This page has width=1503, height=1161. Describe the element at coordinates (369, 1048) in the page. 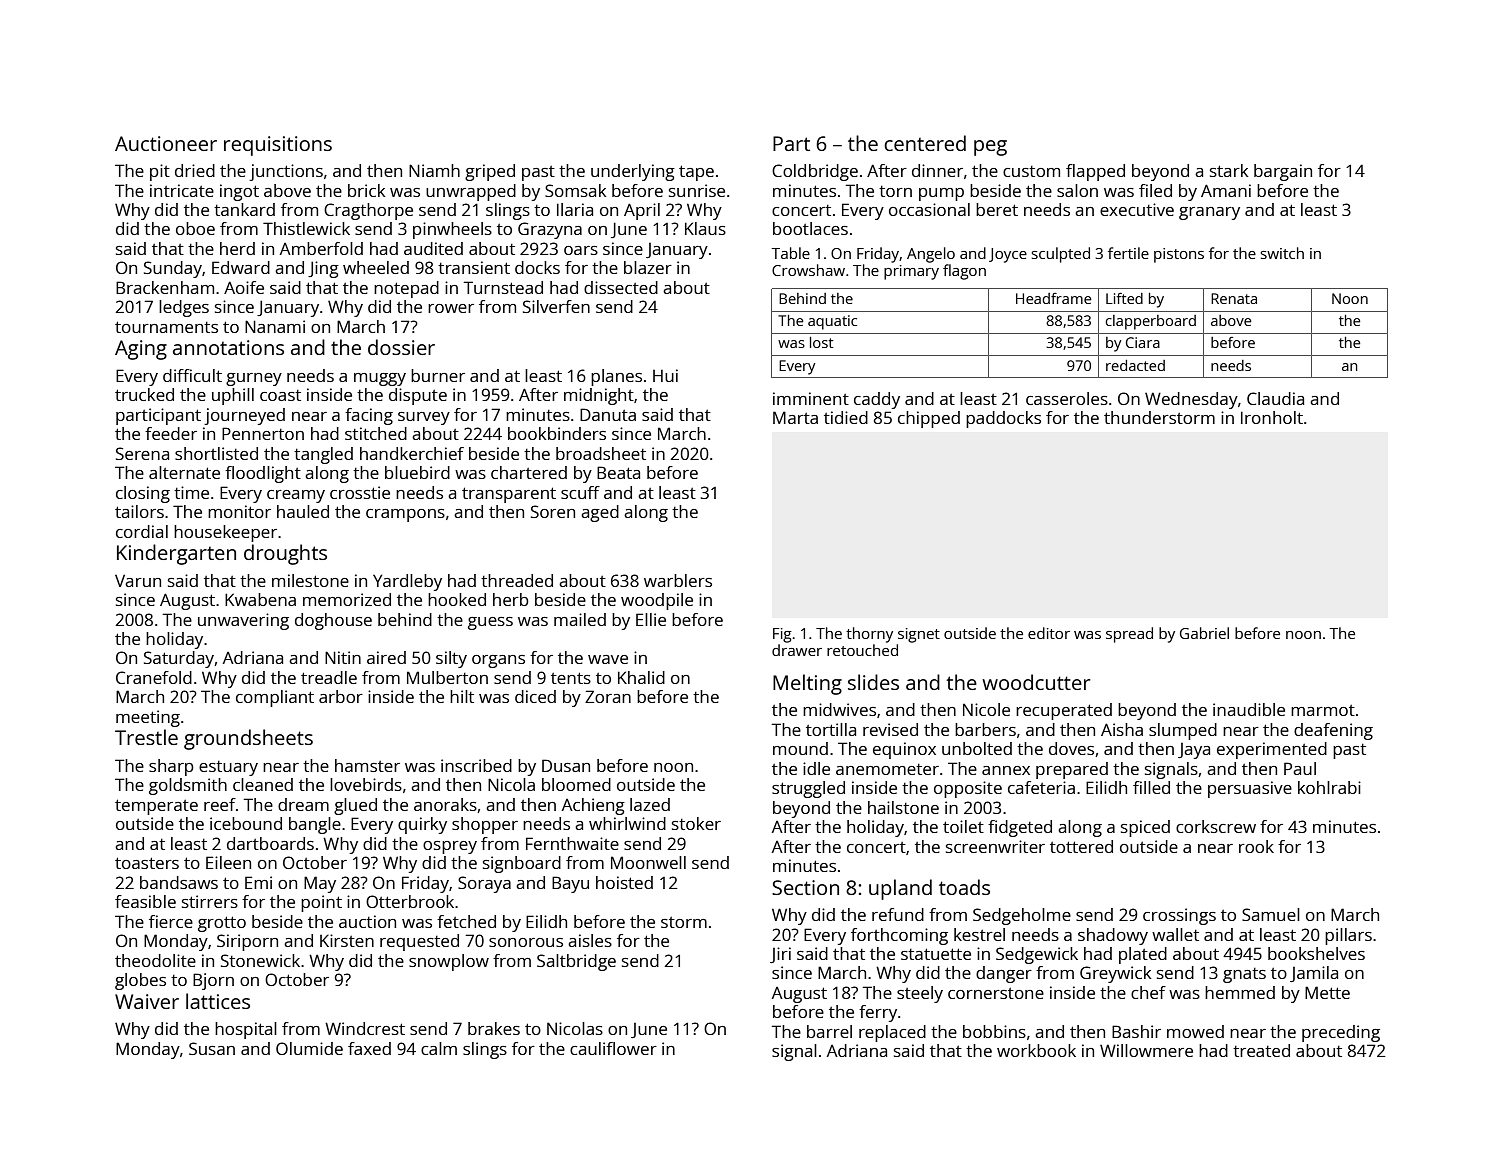

I see `faxed` at that location.
